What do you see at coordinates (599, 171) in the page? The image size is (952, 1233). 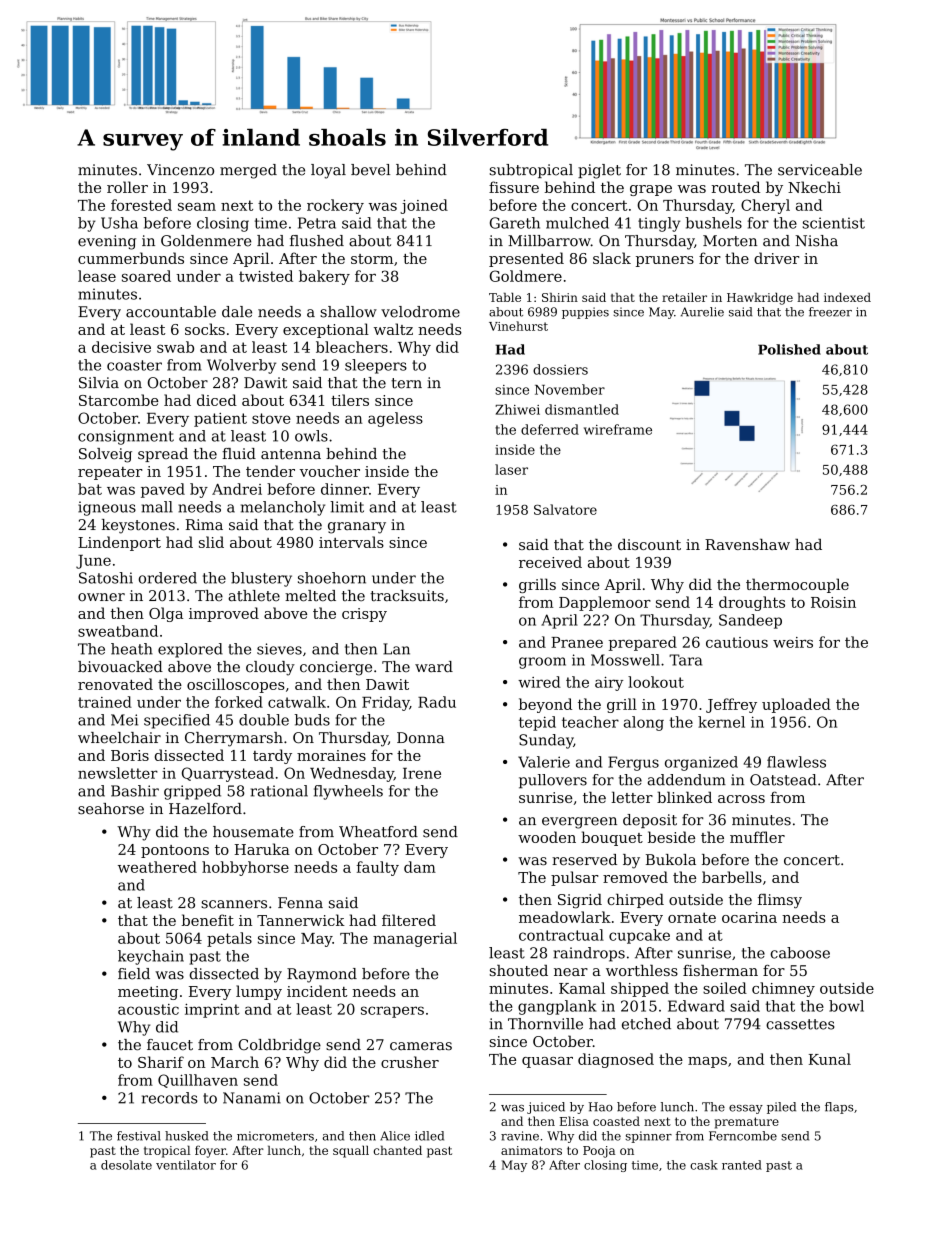 I see `piglet` at bounding box center [599, 171].
